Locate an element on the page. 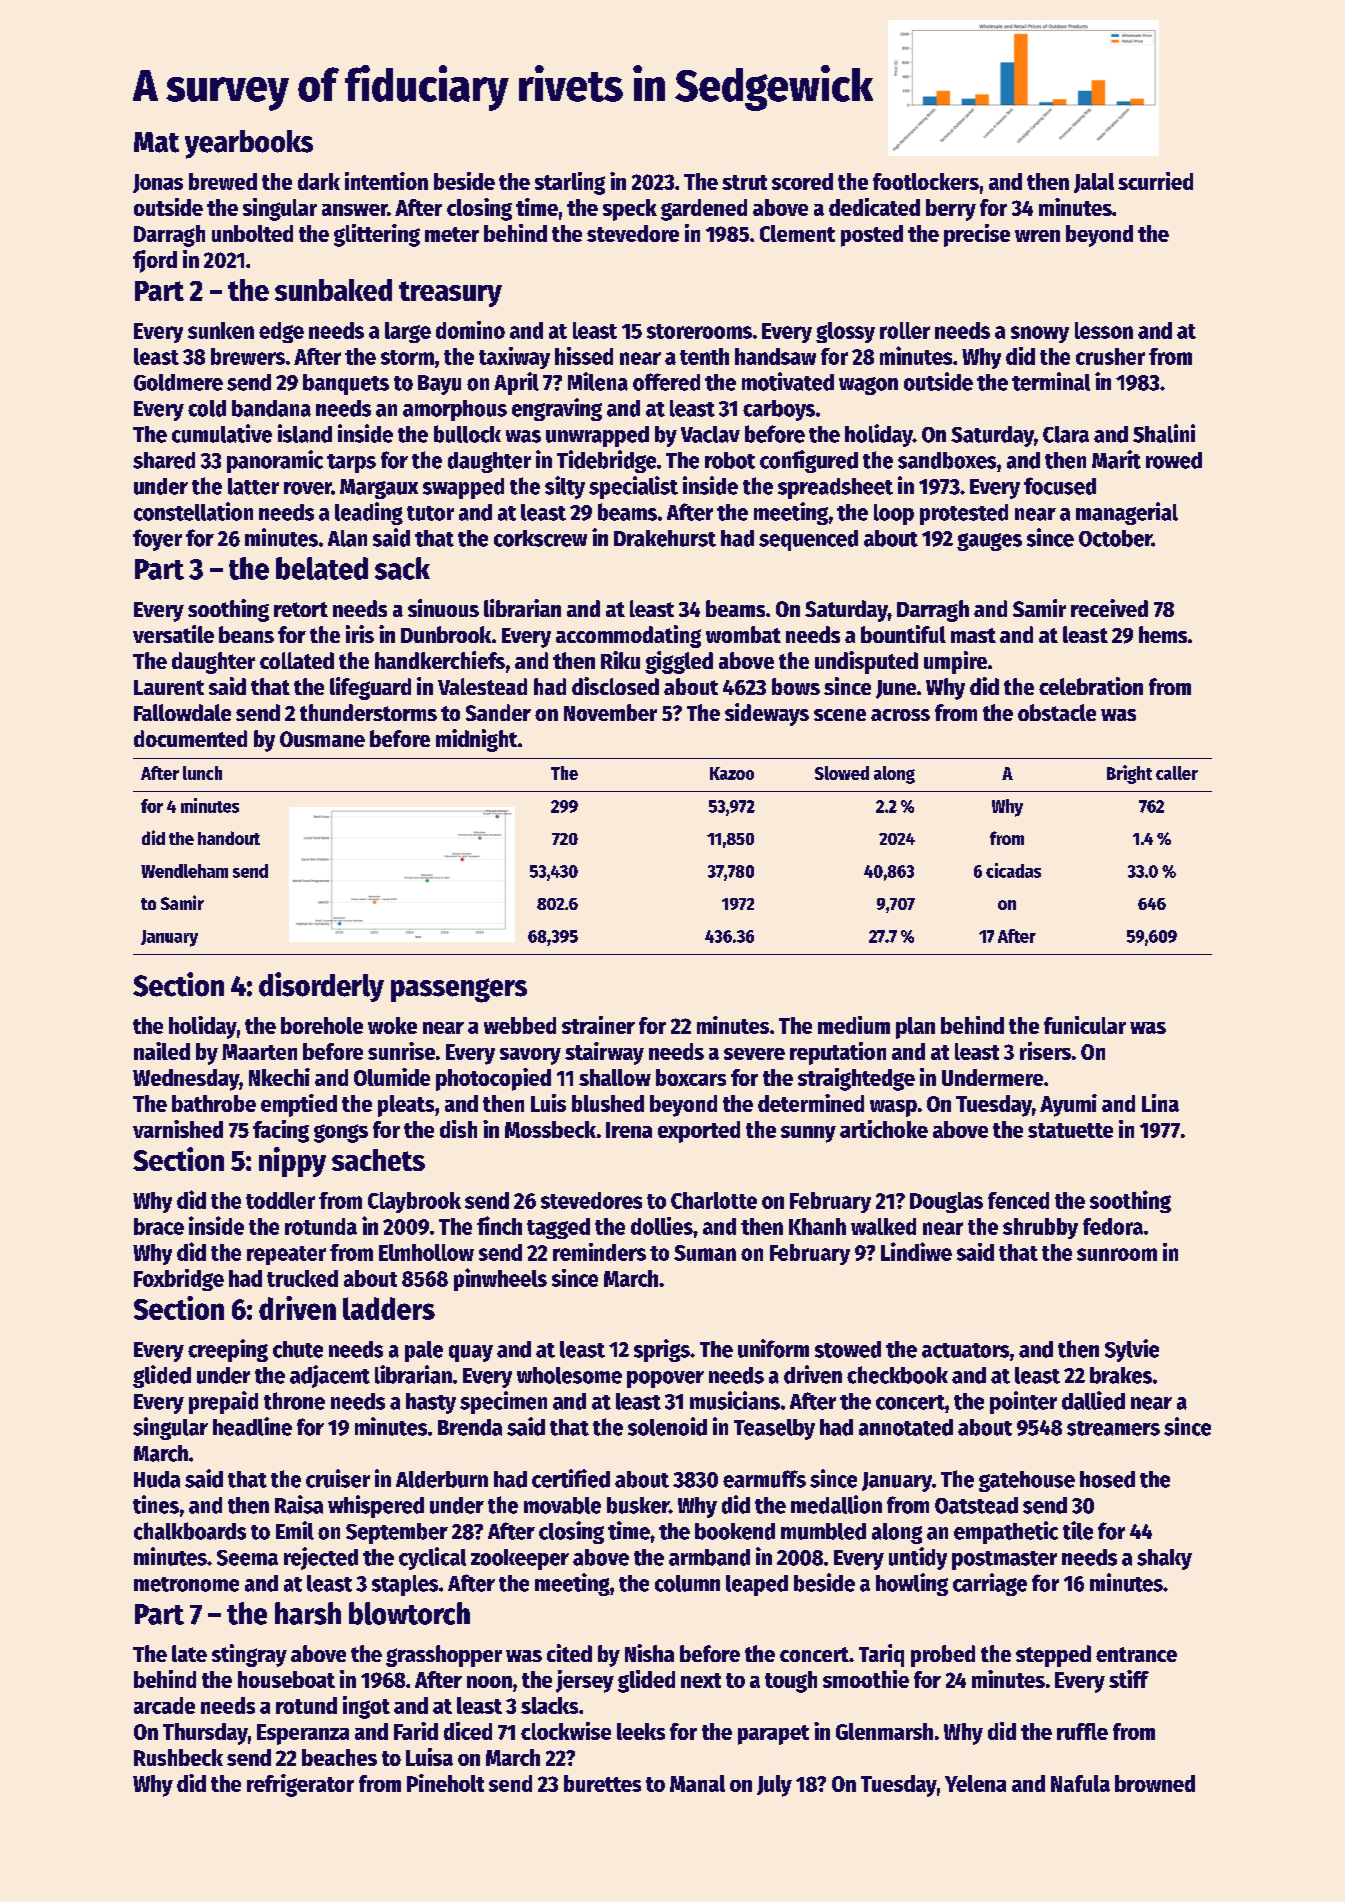 The width and height of the page is (1345, 1902). obstacle is located at coordinates (1057, 712).
